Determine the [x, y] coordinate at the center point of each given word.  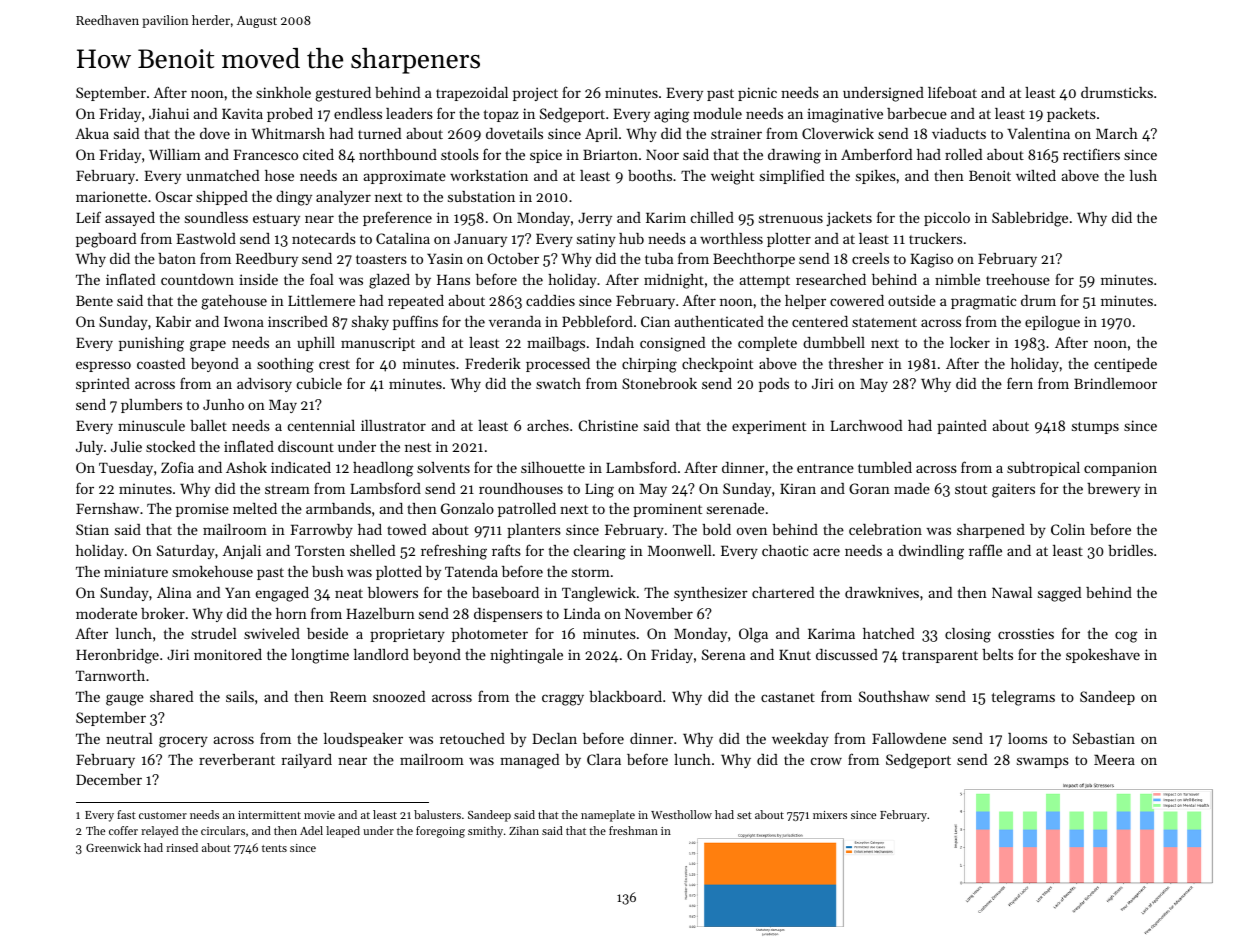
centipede [1125, 365]
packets [1071, 115]
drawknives [882, 592]
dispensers [508, 615]
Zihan [524, 830]
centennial [321, 425]
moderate [106, 613]
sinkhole [283, 92]
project [535, 94]
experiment [769, 427]
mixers [830, 815]
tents [274, 848]
